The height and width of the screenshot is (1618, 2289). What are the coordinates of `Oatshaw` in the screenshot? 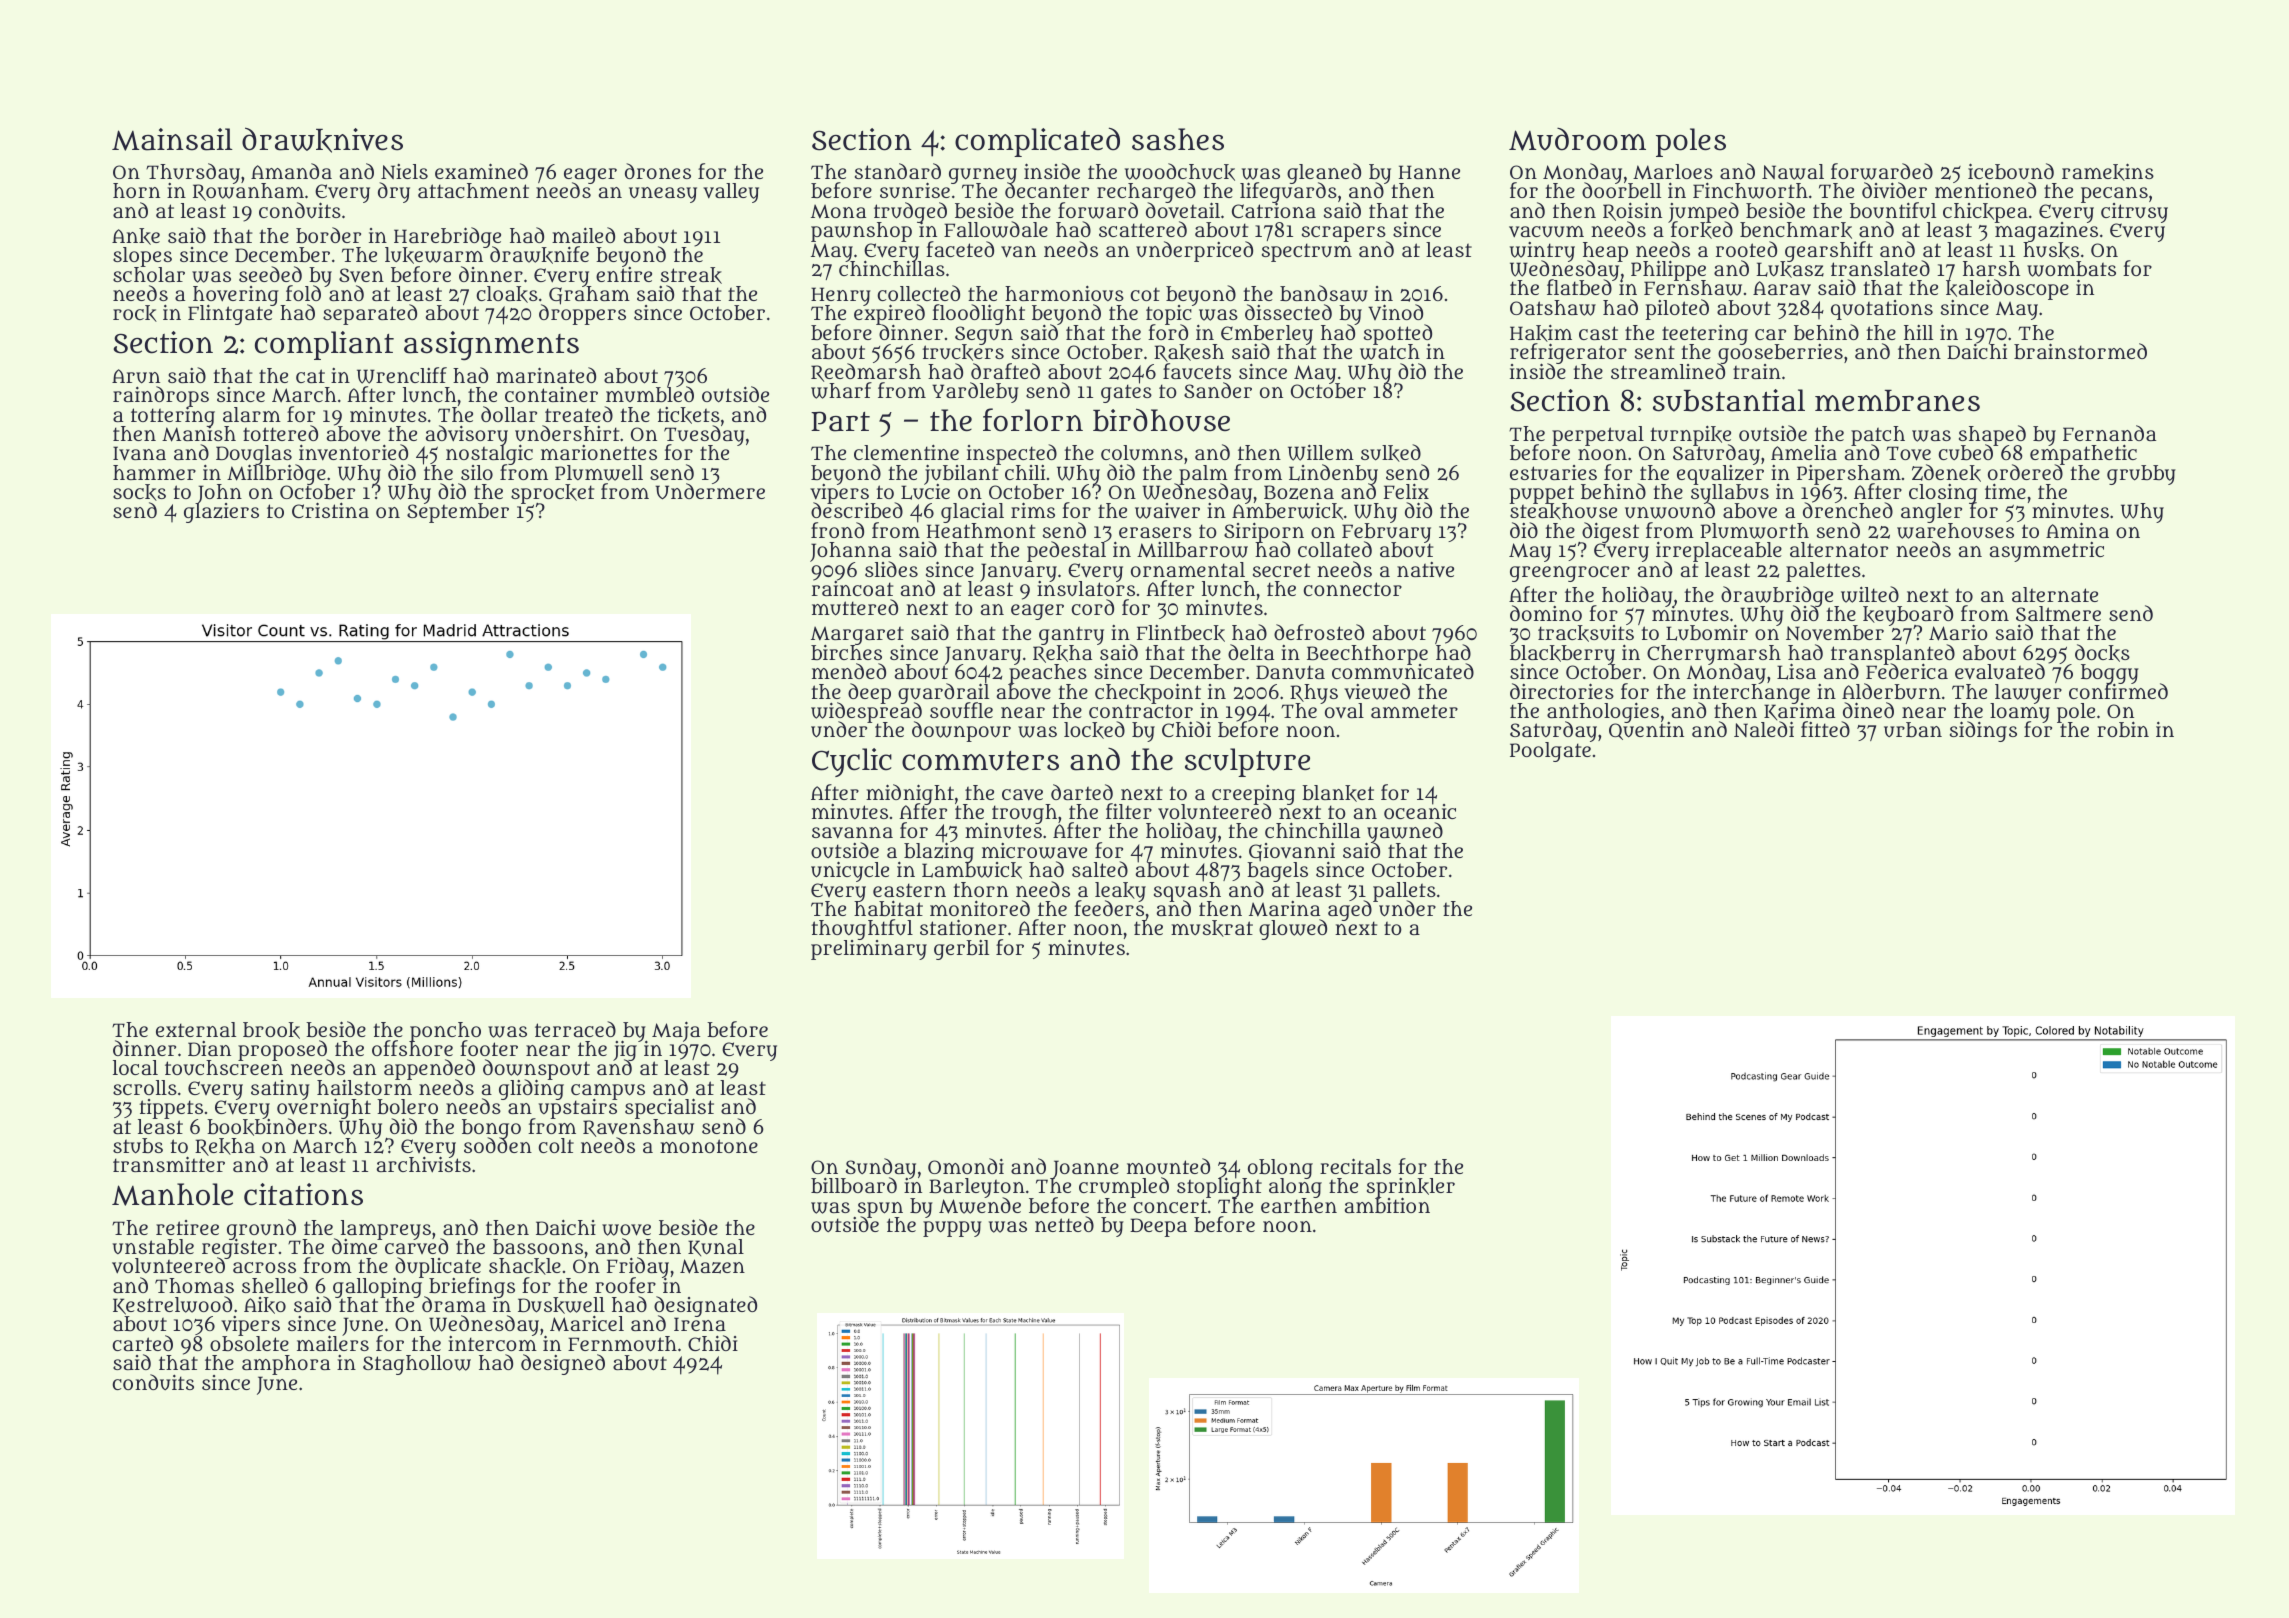 It's located at (1553, 308).
